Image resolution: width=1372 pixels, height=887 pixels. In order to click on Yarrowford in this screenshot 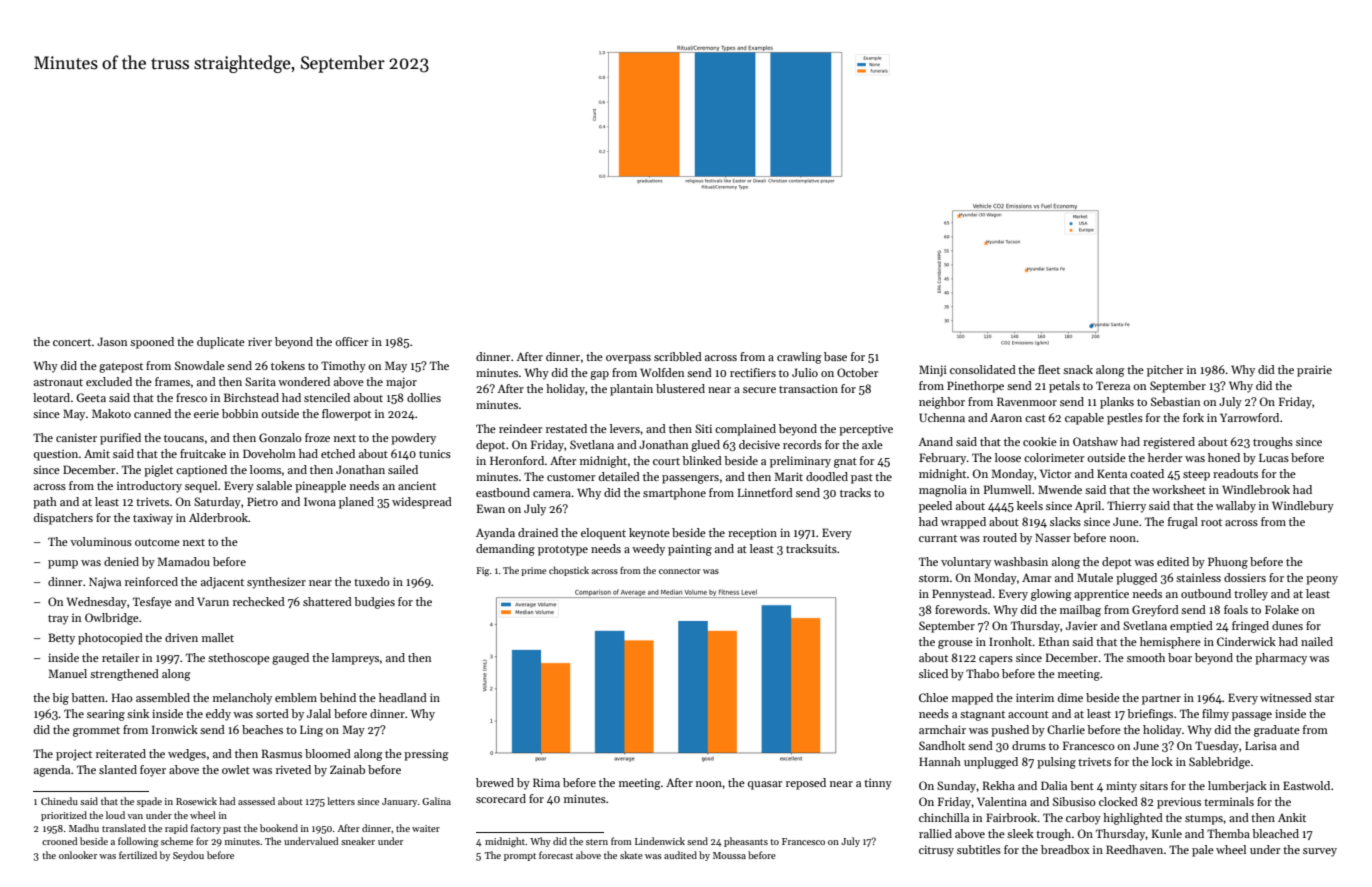, I will do `click(1249, 417)`.
